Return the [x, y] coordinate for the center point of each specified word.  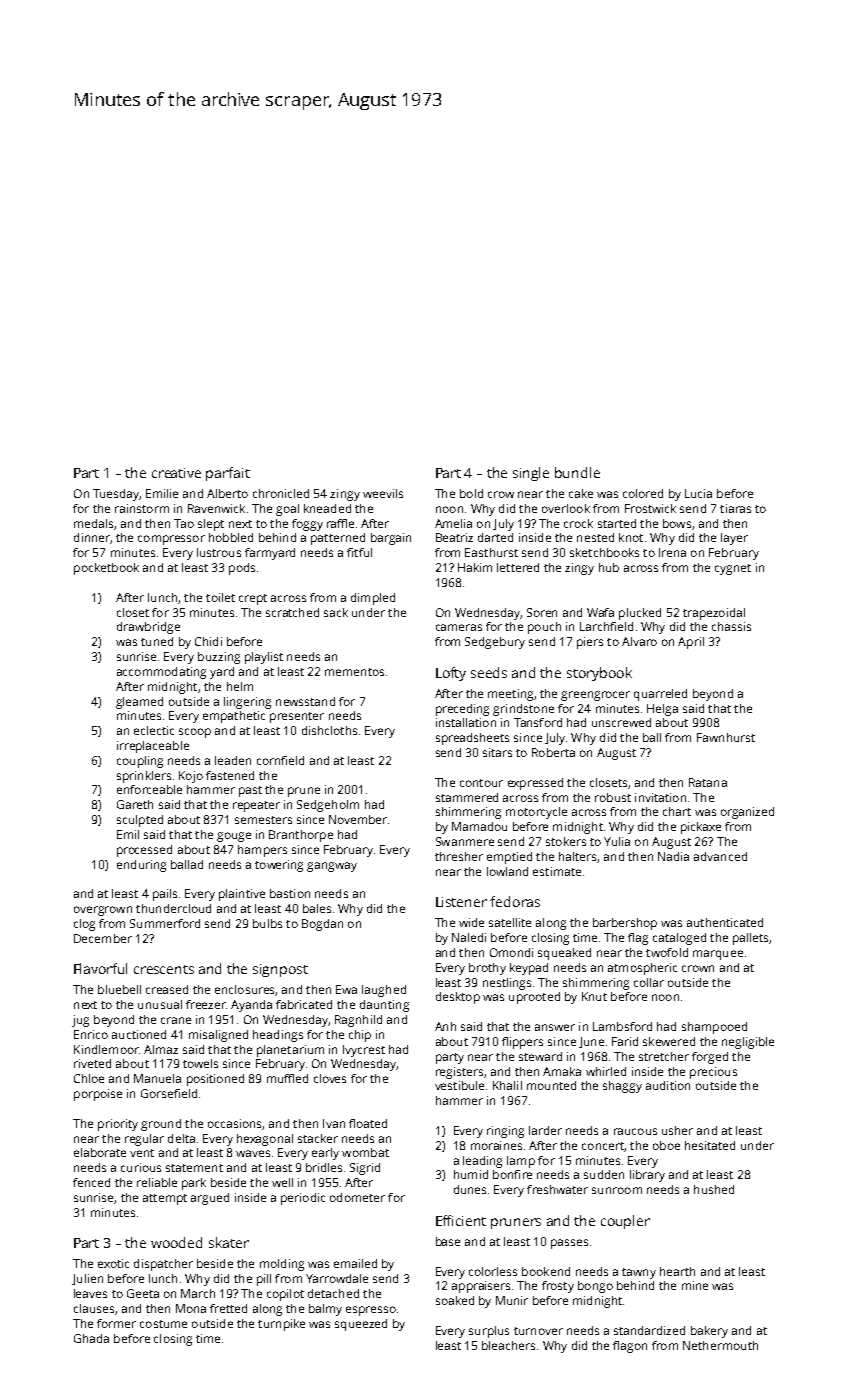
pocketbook [106, 569]
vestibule [459, 1085]
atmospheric [642, 969]
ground [161, 1125]
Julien [87, 1279]
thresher [459, 856]
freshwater [557, 1189]
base [448, 1241]
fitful [359, 552]
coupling [140, 762]
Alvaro [639, 641]
